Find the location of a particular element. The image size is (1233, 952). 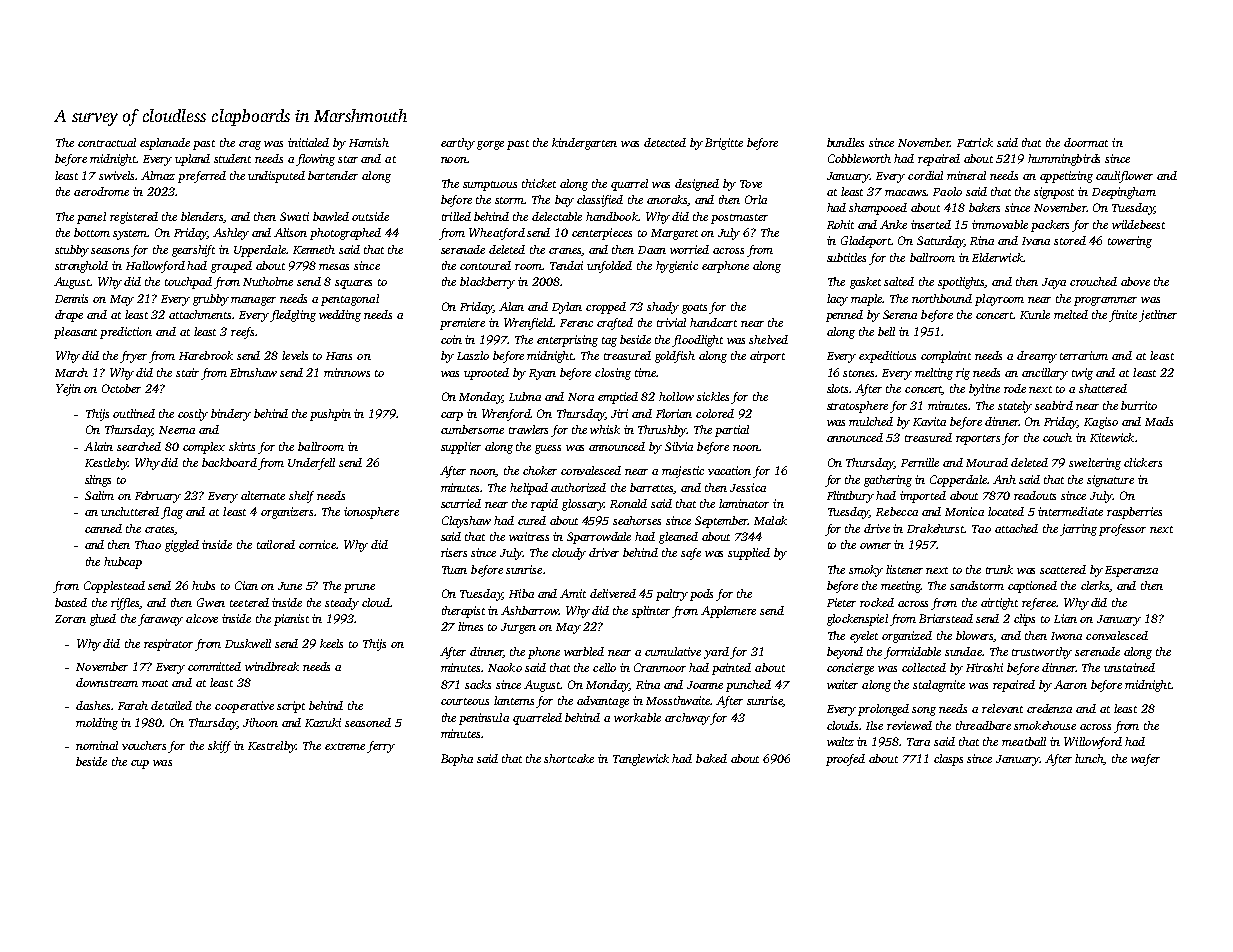

downstream is located at coordinates (107, 682).
